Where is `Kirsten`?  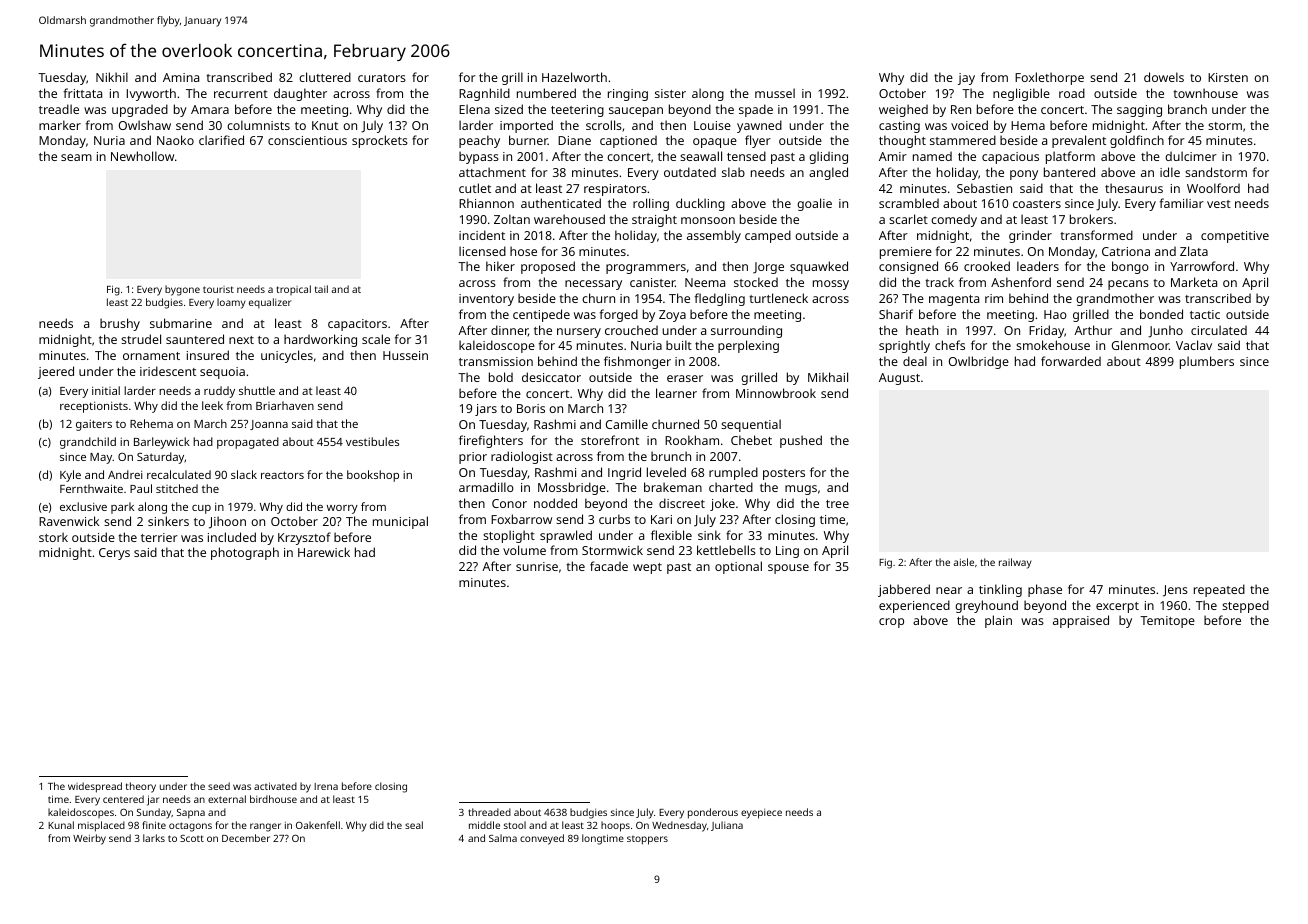
Kirsten is located at coordinates (1228, 77).
